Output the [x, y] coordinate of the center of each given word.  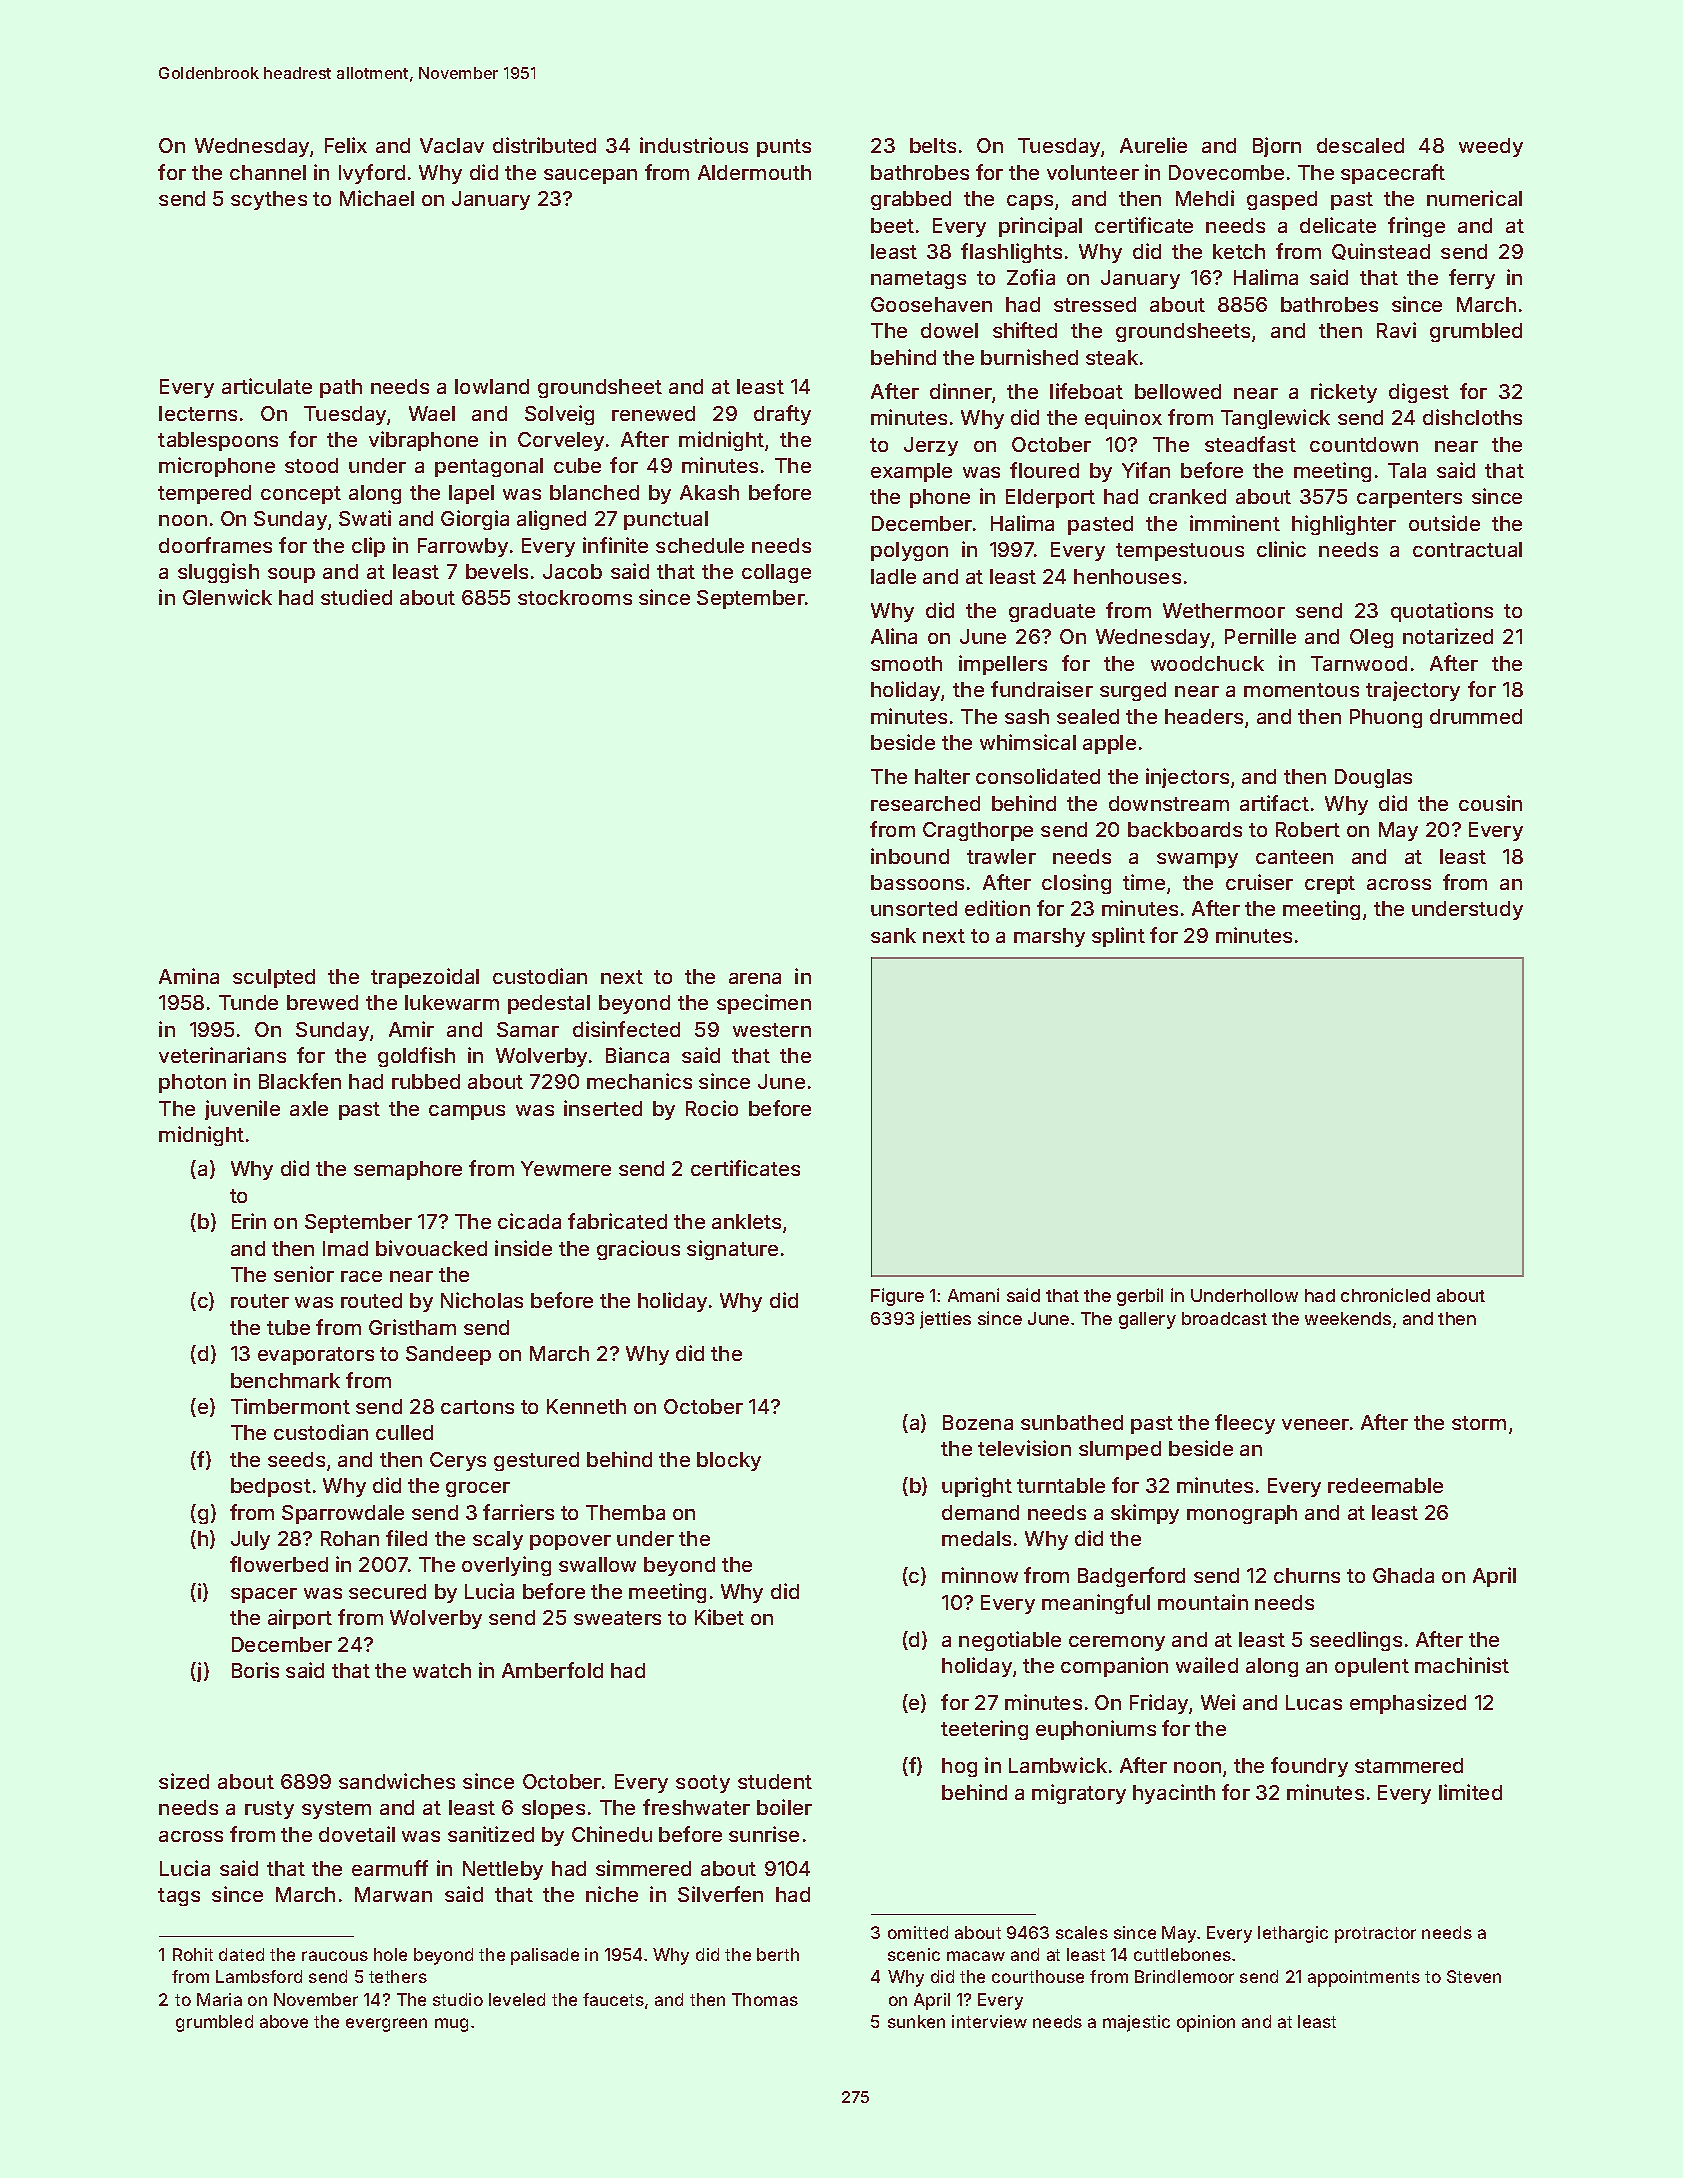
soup [291, 575]
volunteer [1093, 172]
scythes [269, 200]
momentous [1301, 690]
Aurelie [1153, 145]
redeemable [1385, 1485]
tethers [398, 1976]
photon [192, 1083]
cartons [477, 1407]
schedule [700, 545]
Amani [973, 1295]
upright [977, 1487]
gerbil [1140, 1297]
